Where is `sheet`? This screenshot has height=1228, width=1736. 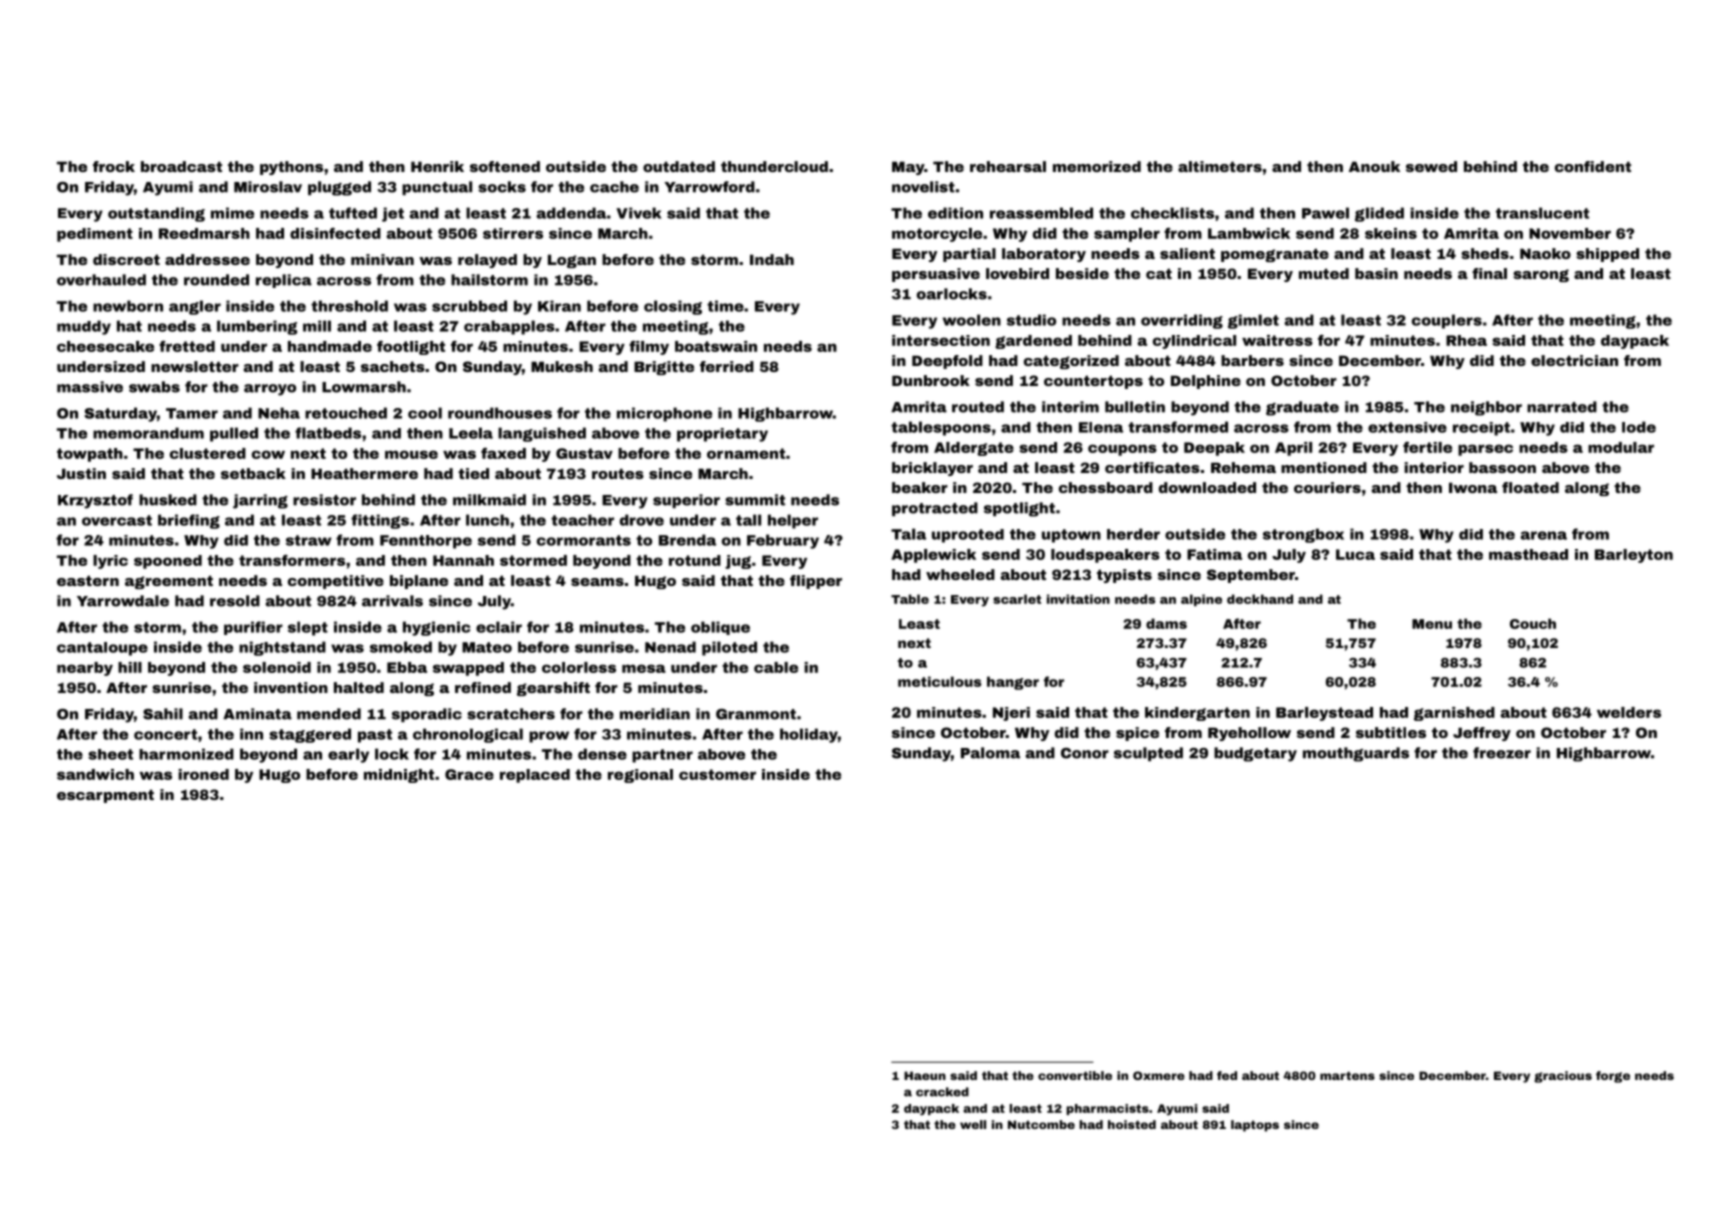 sheet is located at coordinates (110, 754).
